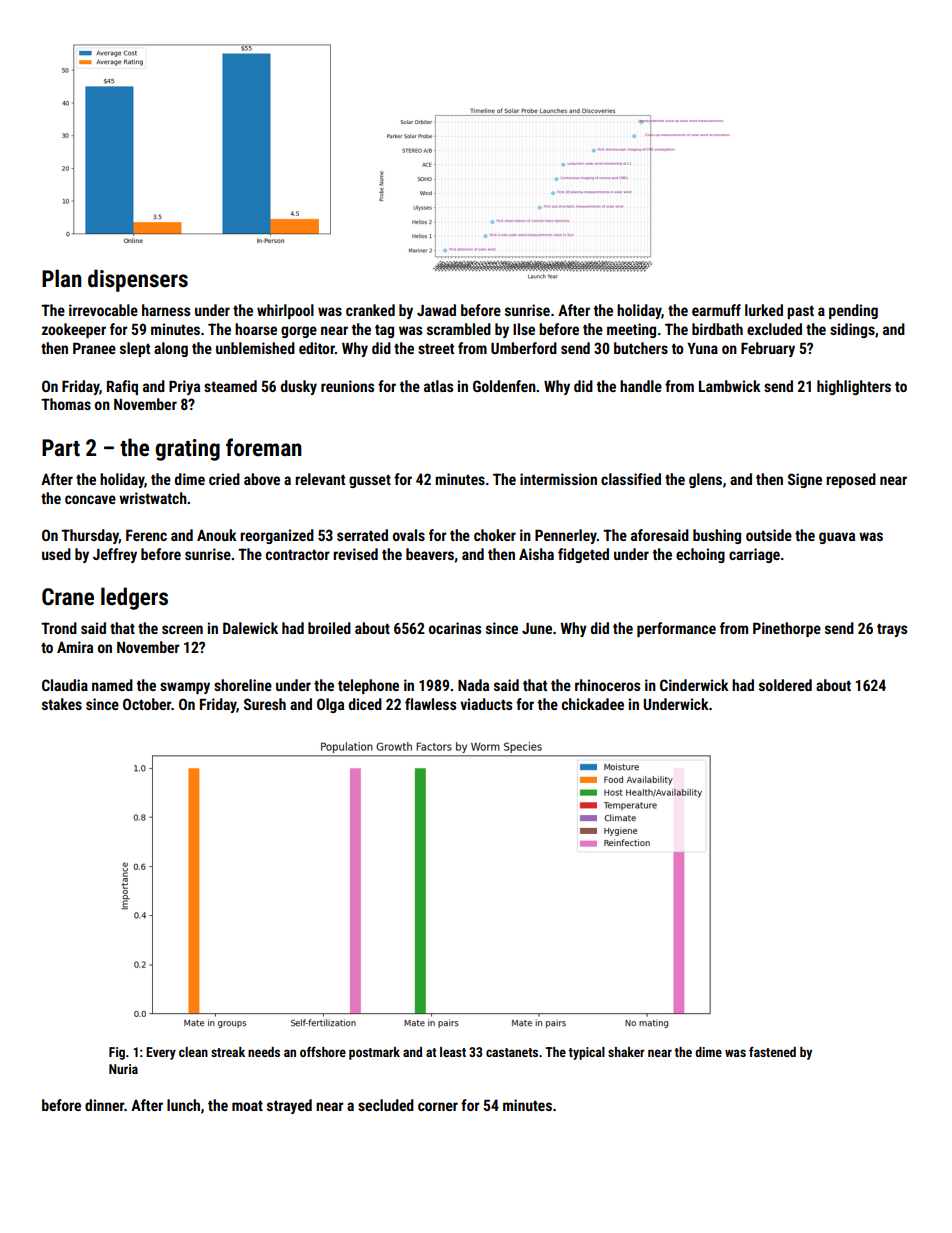  I want to click on needs, so click(264, 1052).
